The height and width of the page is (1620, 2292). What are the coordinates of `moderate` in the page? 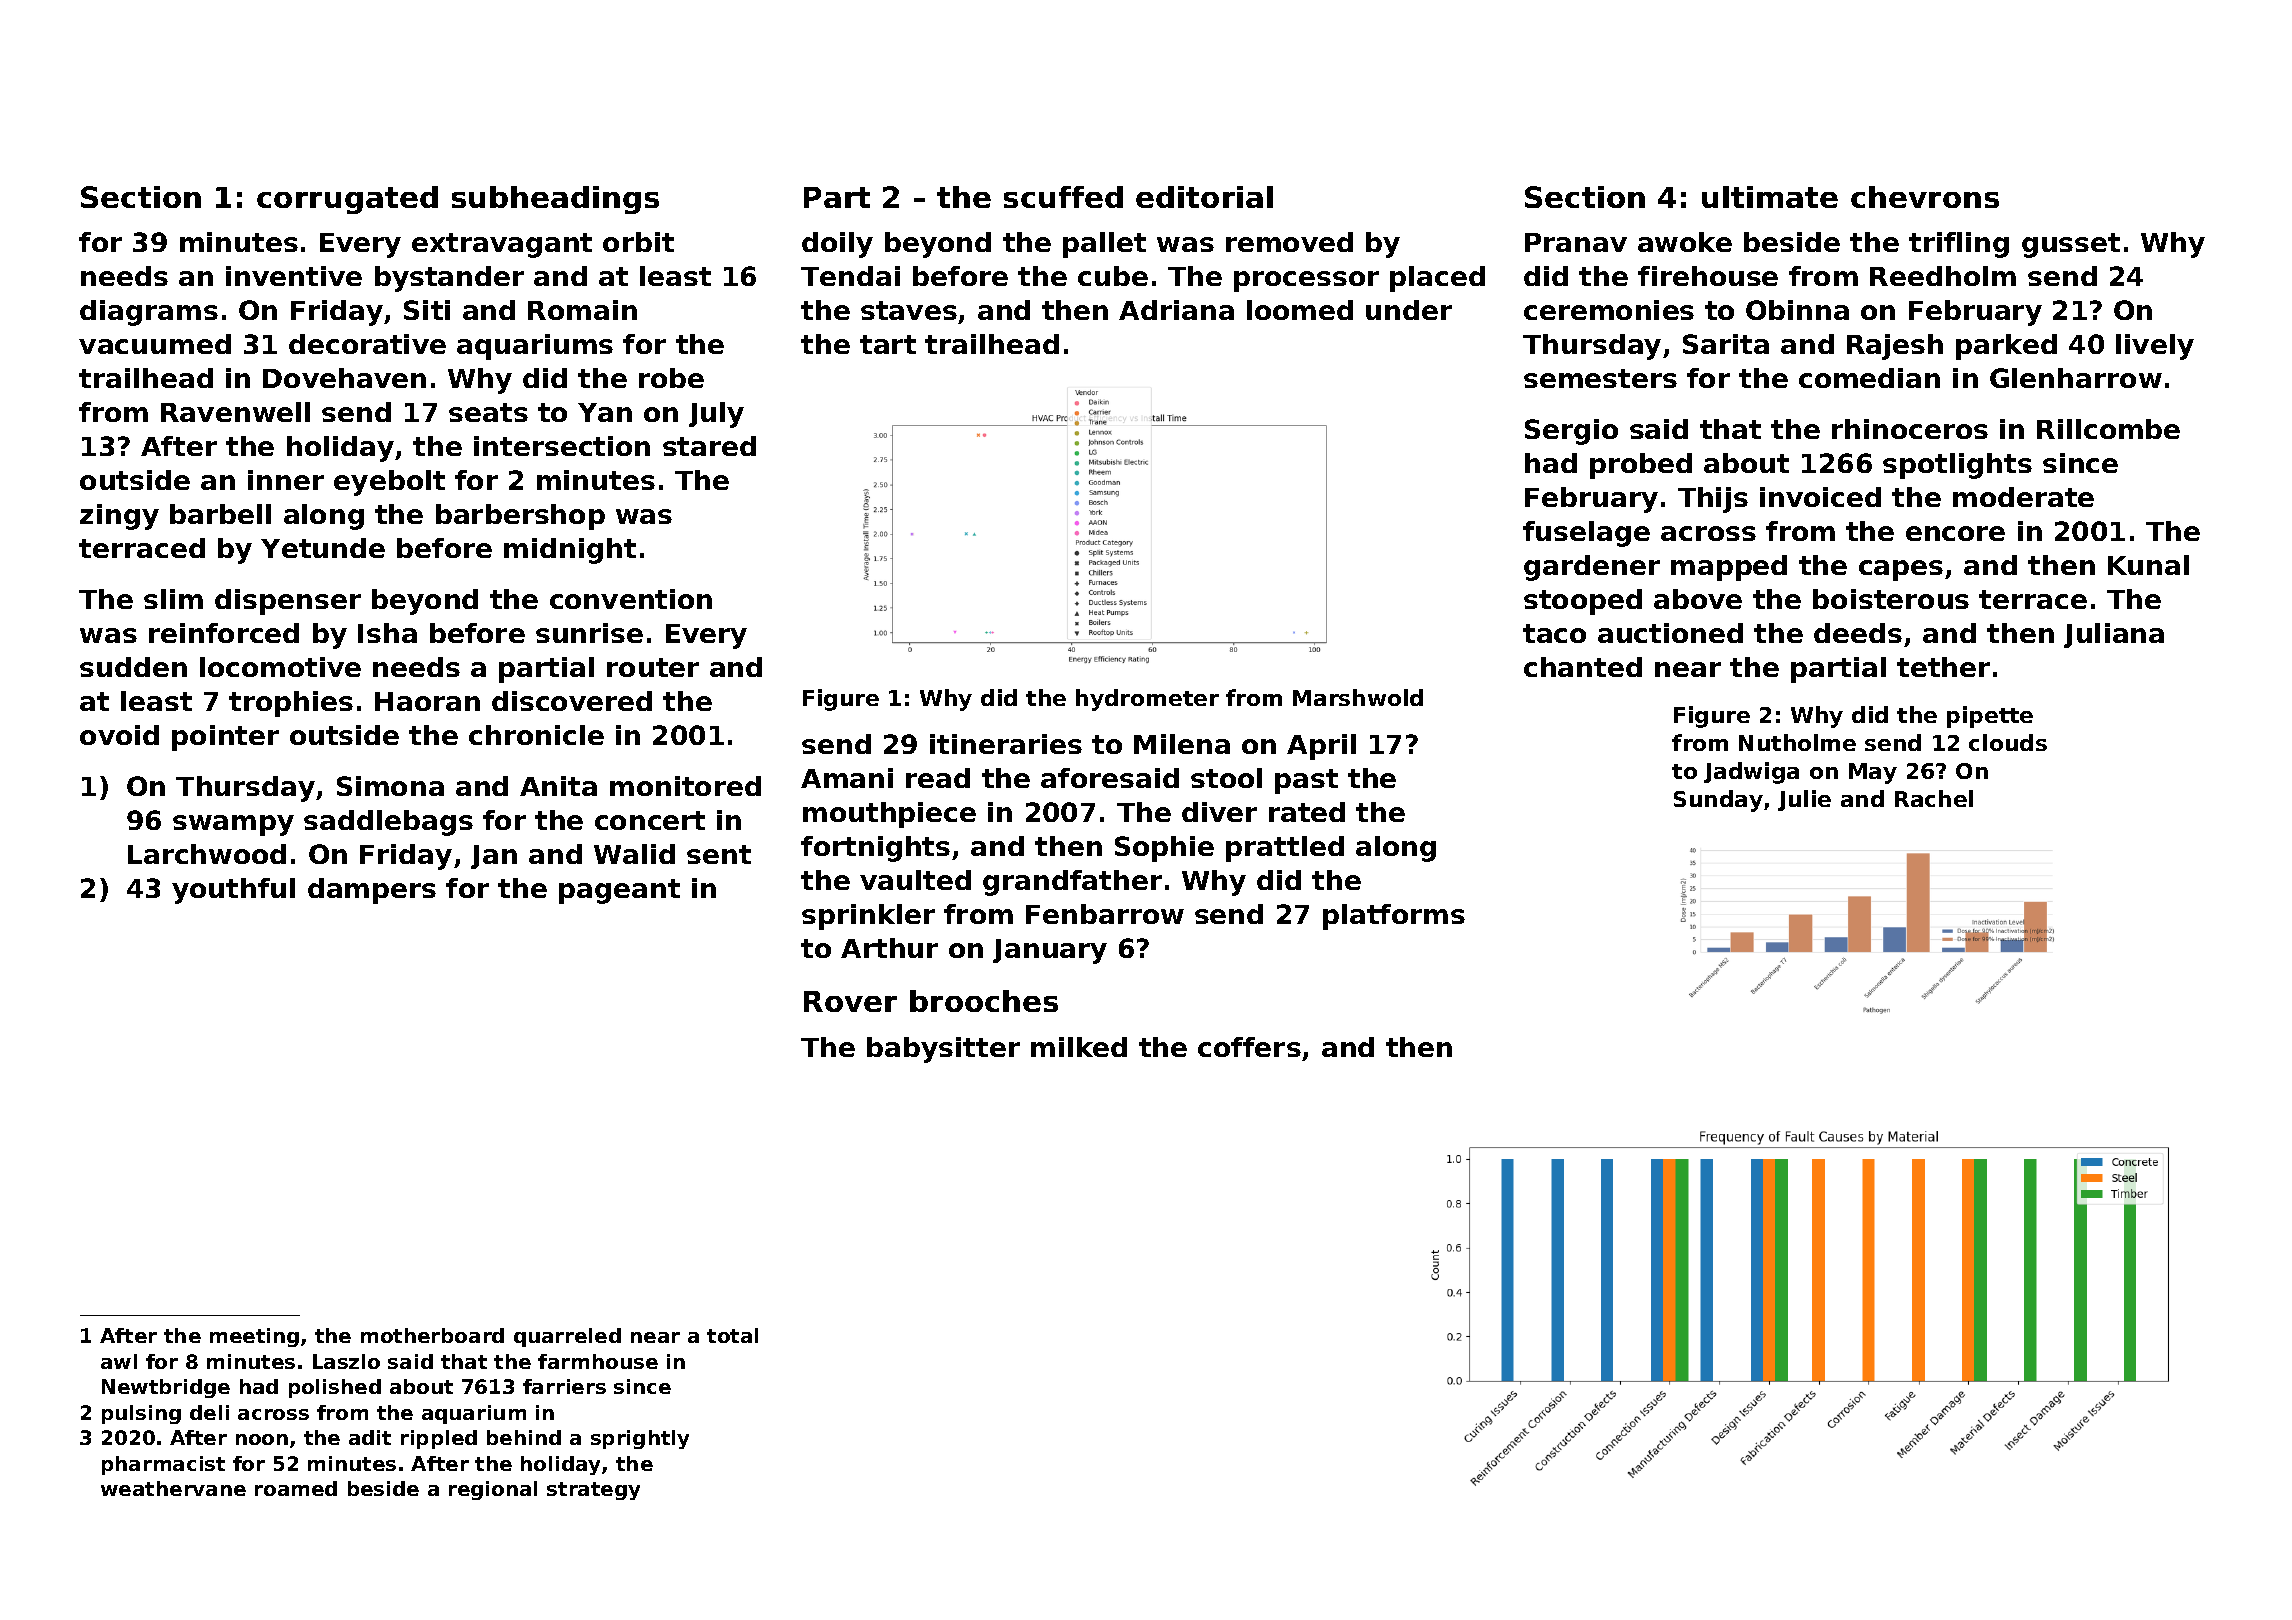 It's located at (2023, 497).
